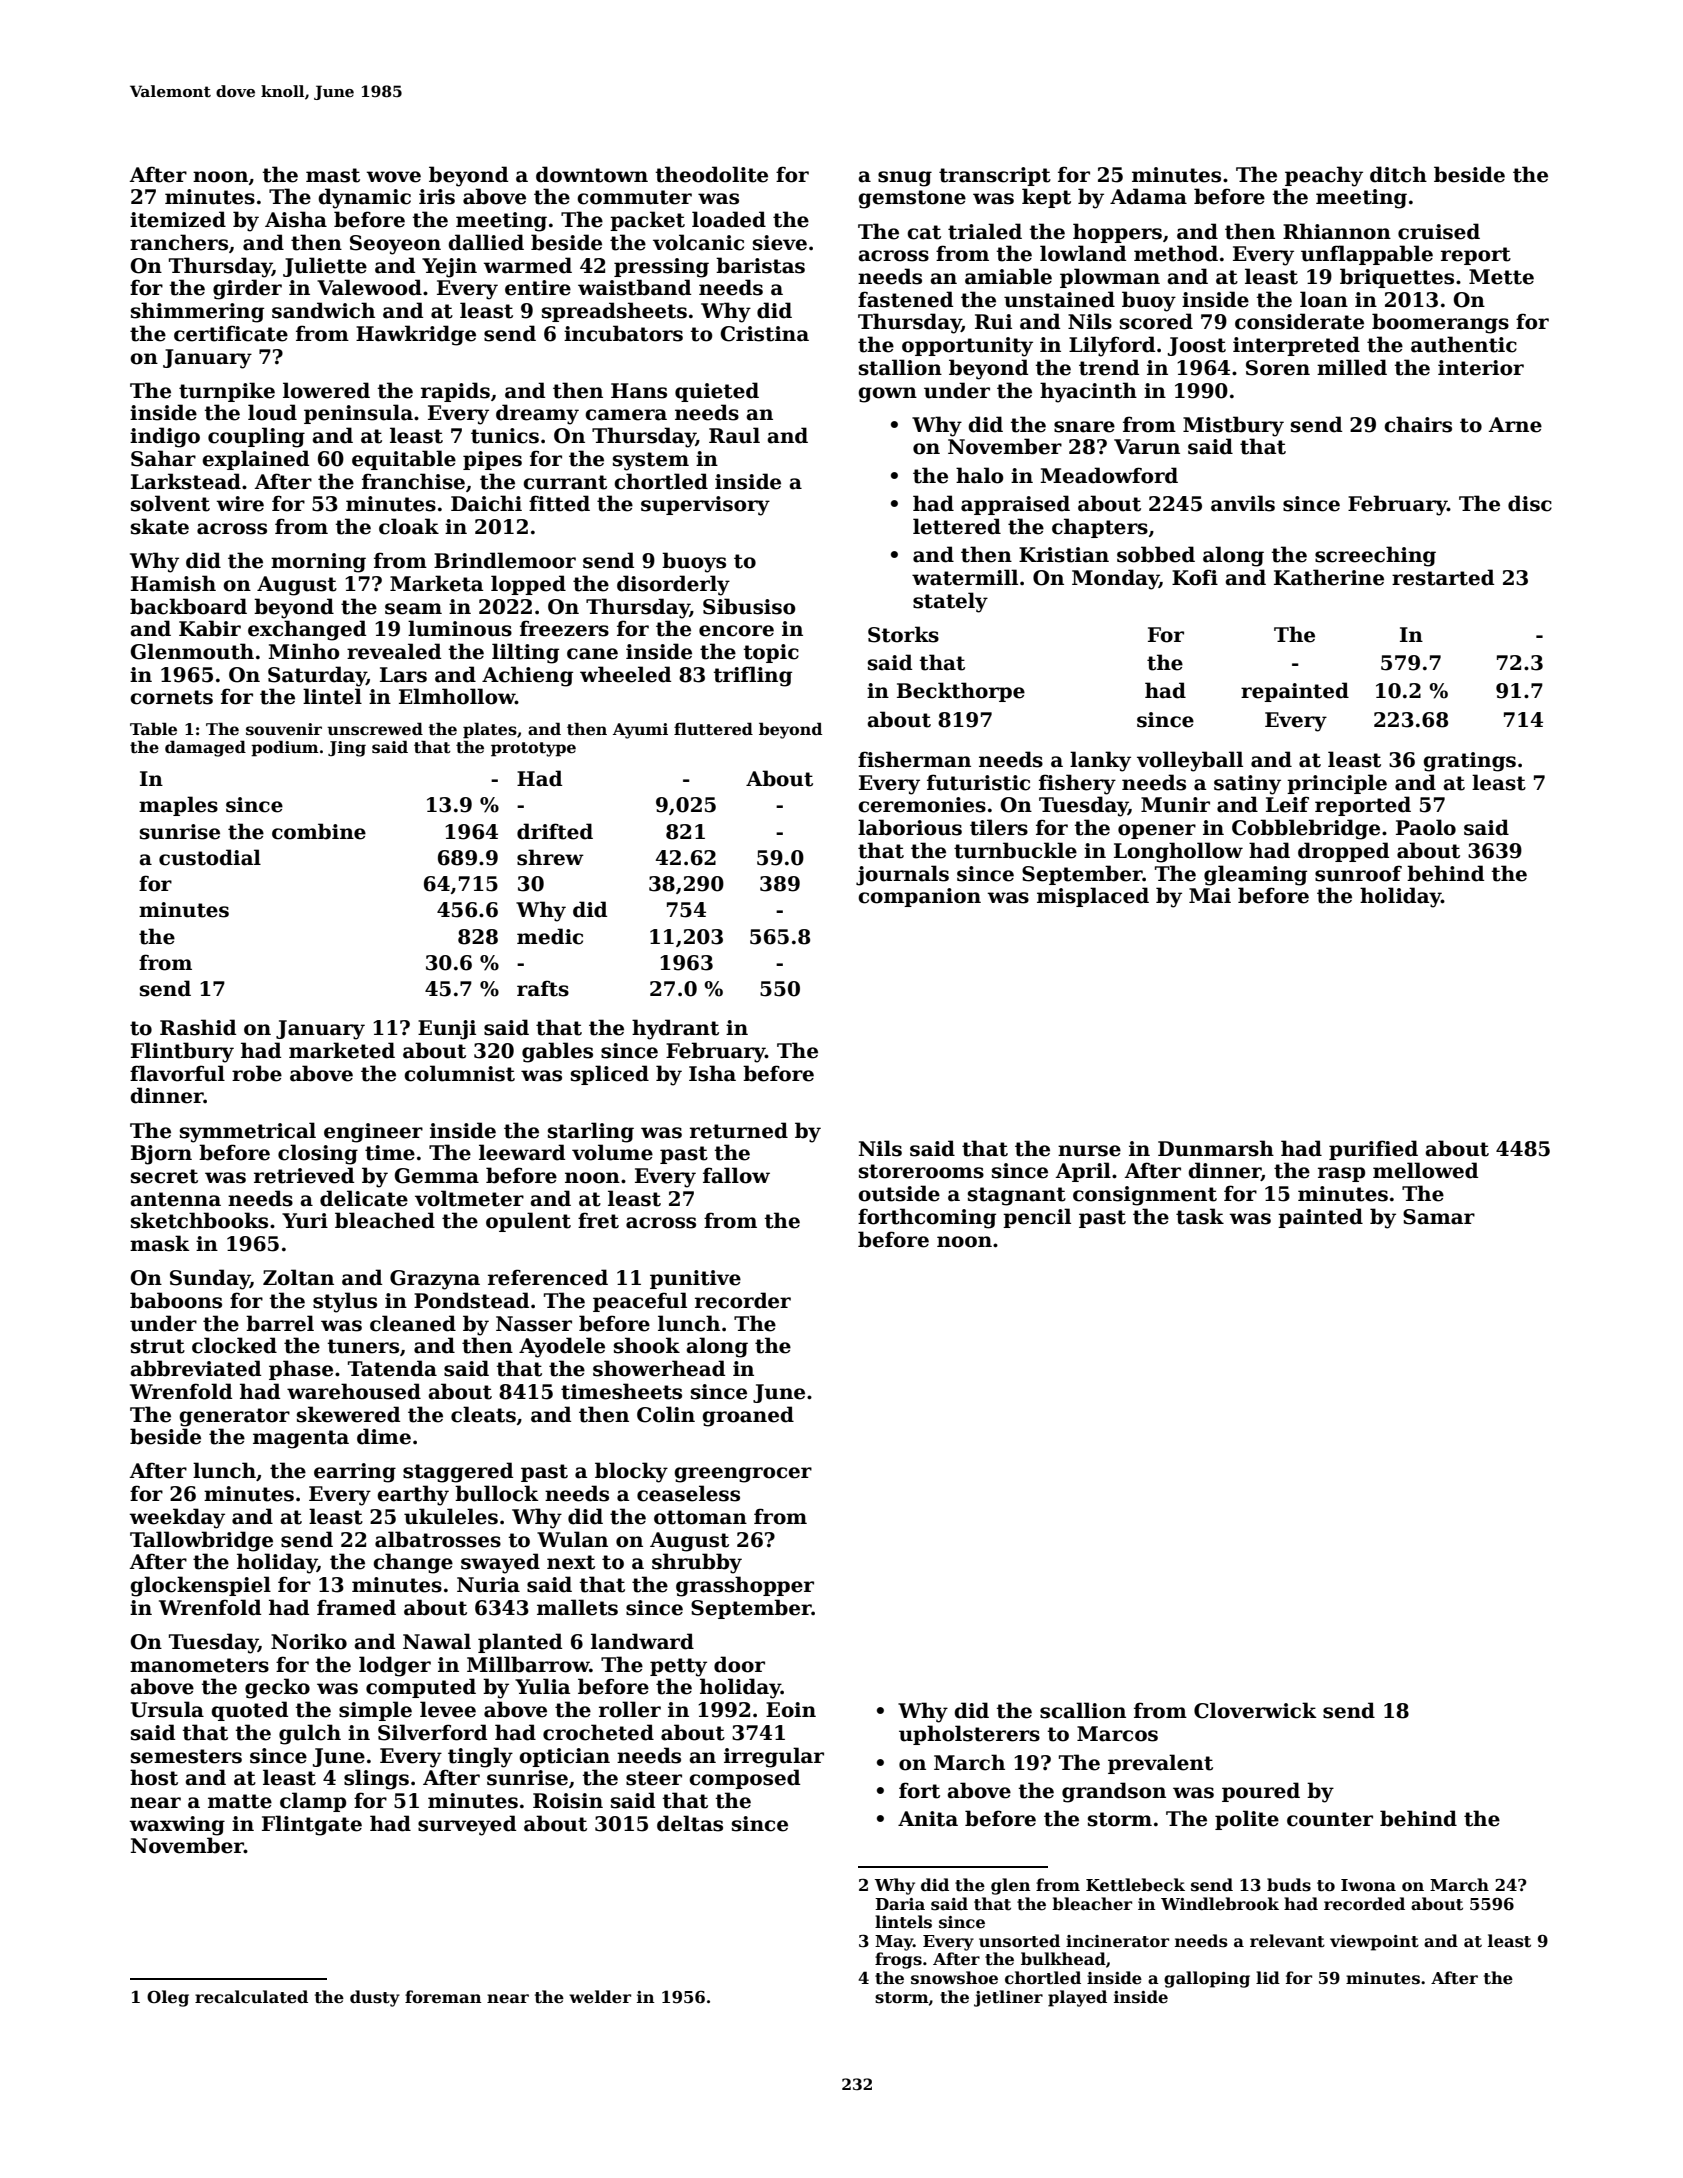 The image size is (1683, 2178). Describe the element at coordinates (1398, 174) in the screenshot. I see `ditch` at that location.
